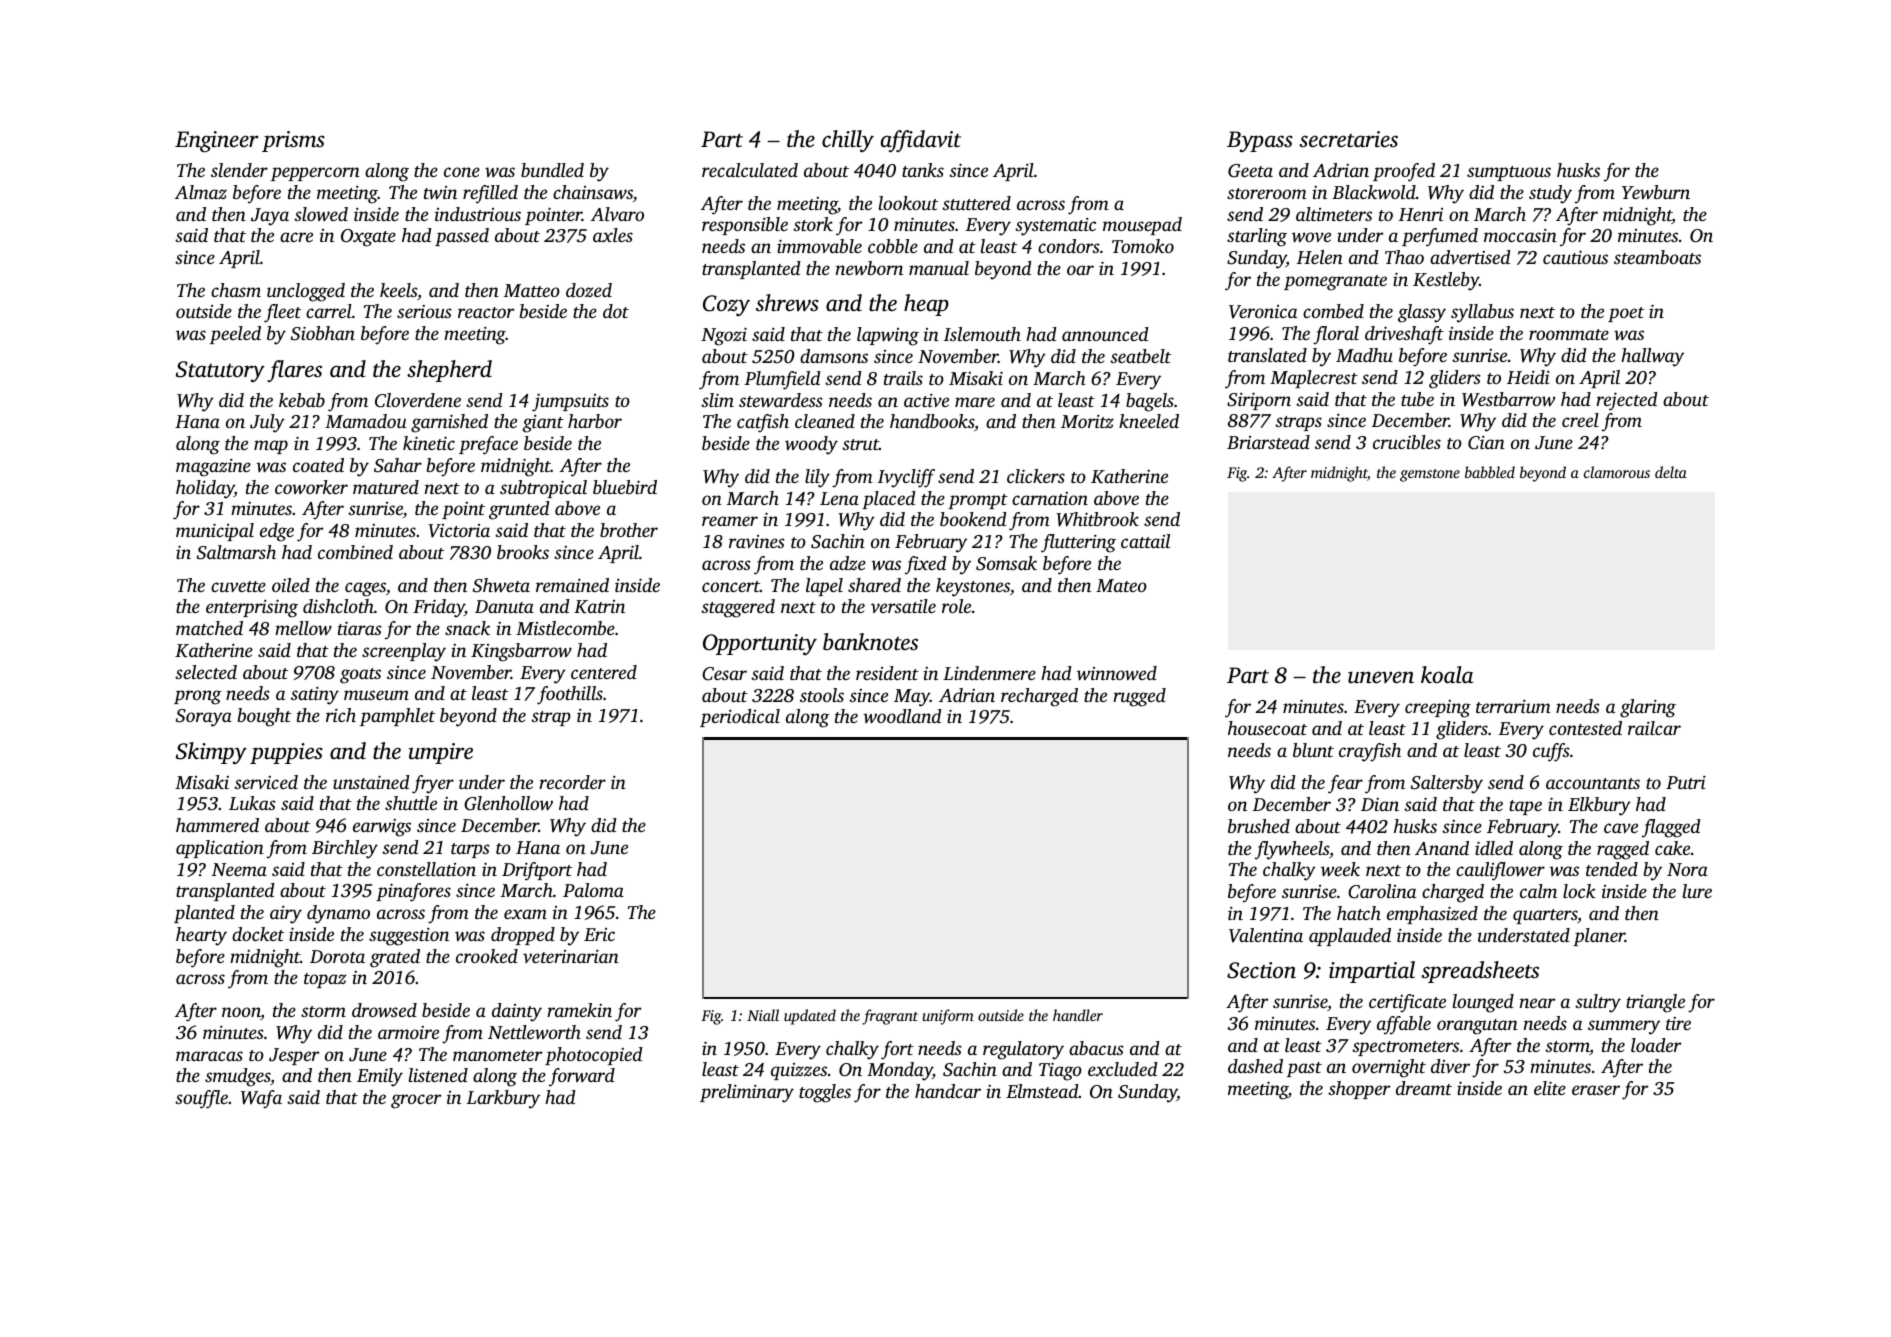 This page has height=1337, width=1891. What do you see at coordinates (1142, 226) in the page?
I see `mousepad` at bounding box center [1142, 226].
